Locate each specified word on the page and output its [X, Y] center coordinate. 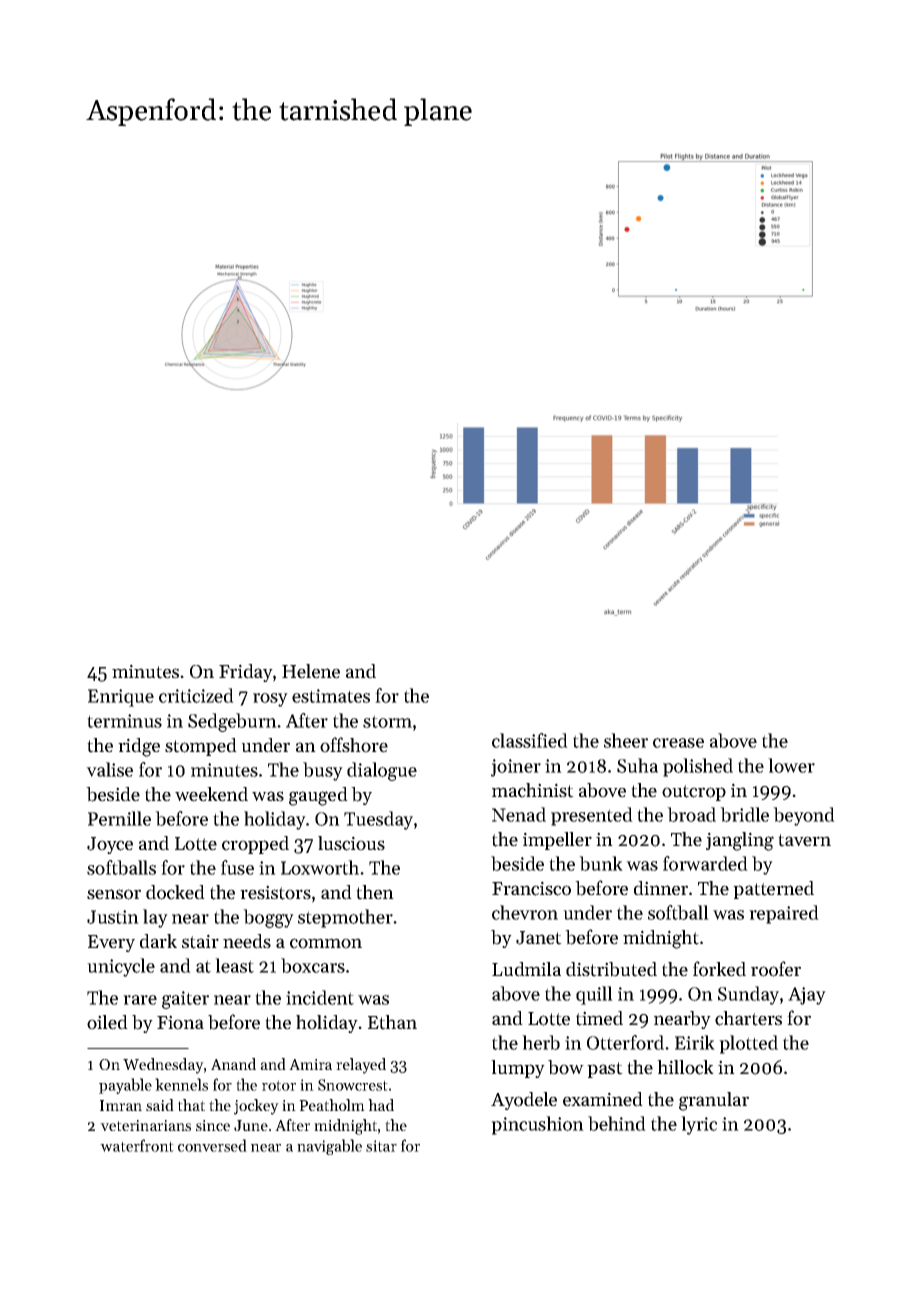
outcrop [694, 793]
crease [678, 743]
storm [387, 721]
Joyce [110, 845]
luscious [351, 843]
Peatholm [332, 1105]
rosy [270, 700]
